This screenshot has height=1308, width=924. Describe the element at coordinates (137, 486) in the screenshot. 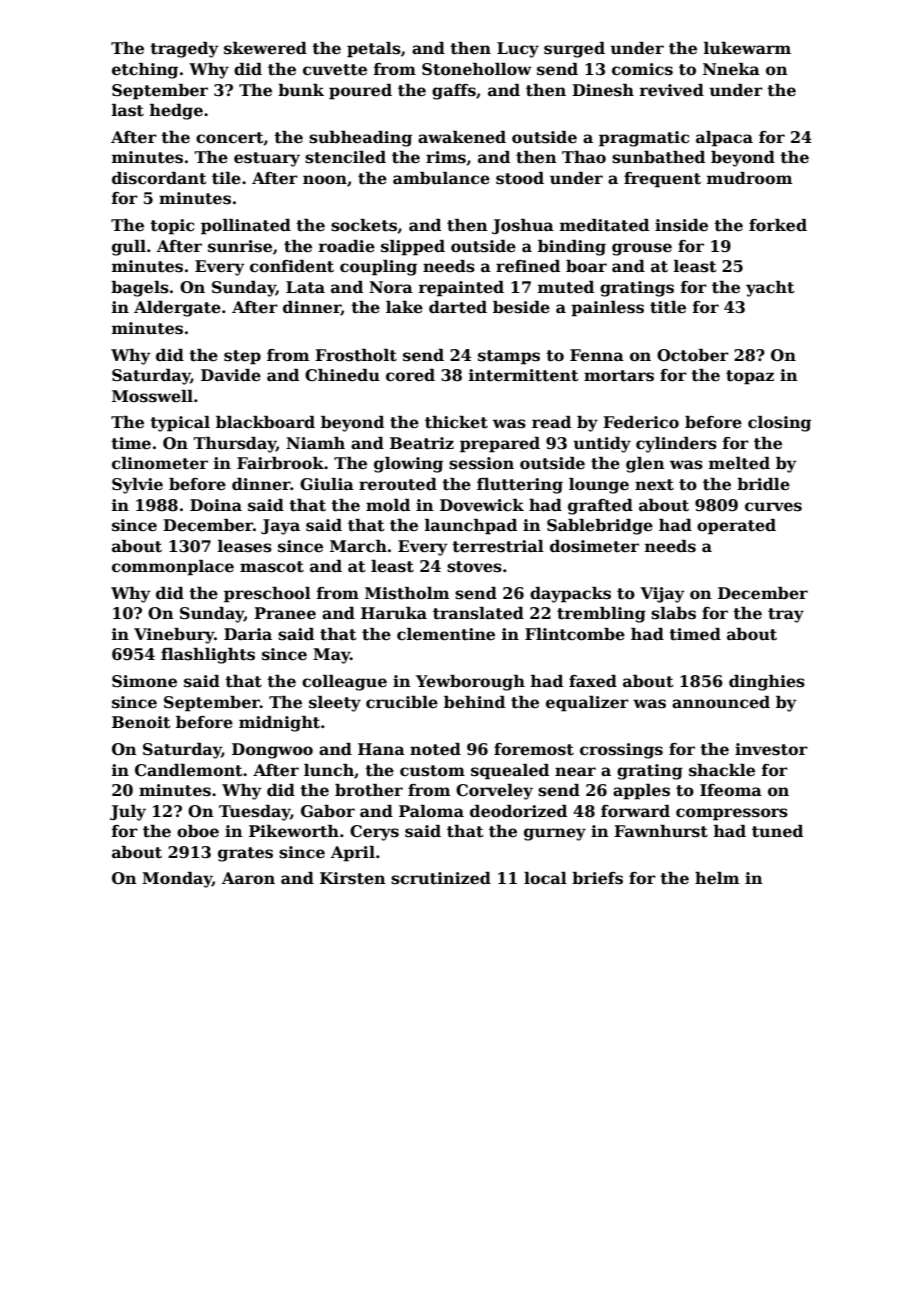

I see `Sylvie` at that location.
